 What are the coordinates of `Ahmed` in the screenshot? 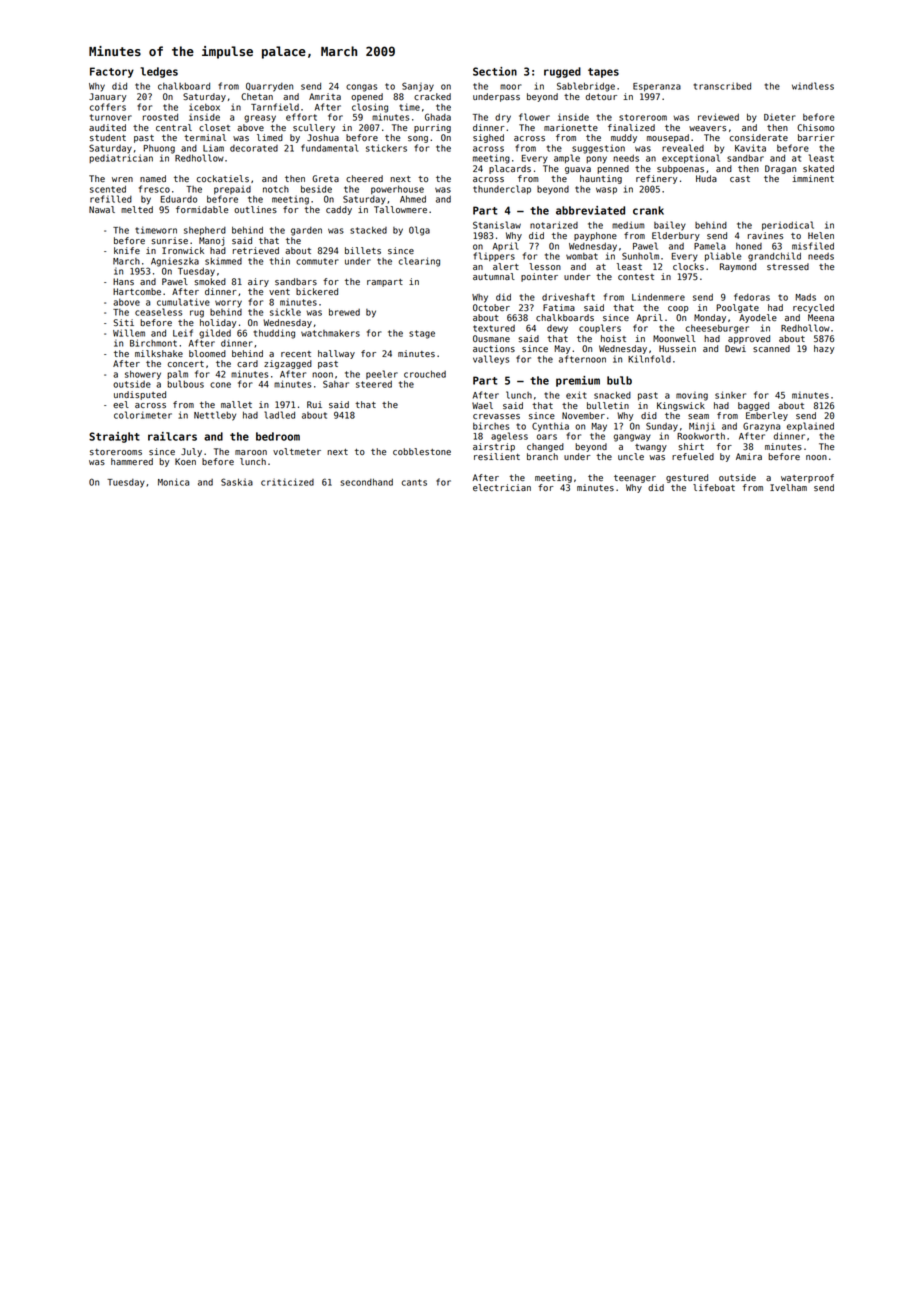 It's located at (413, 199).
